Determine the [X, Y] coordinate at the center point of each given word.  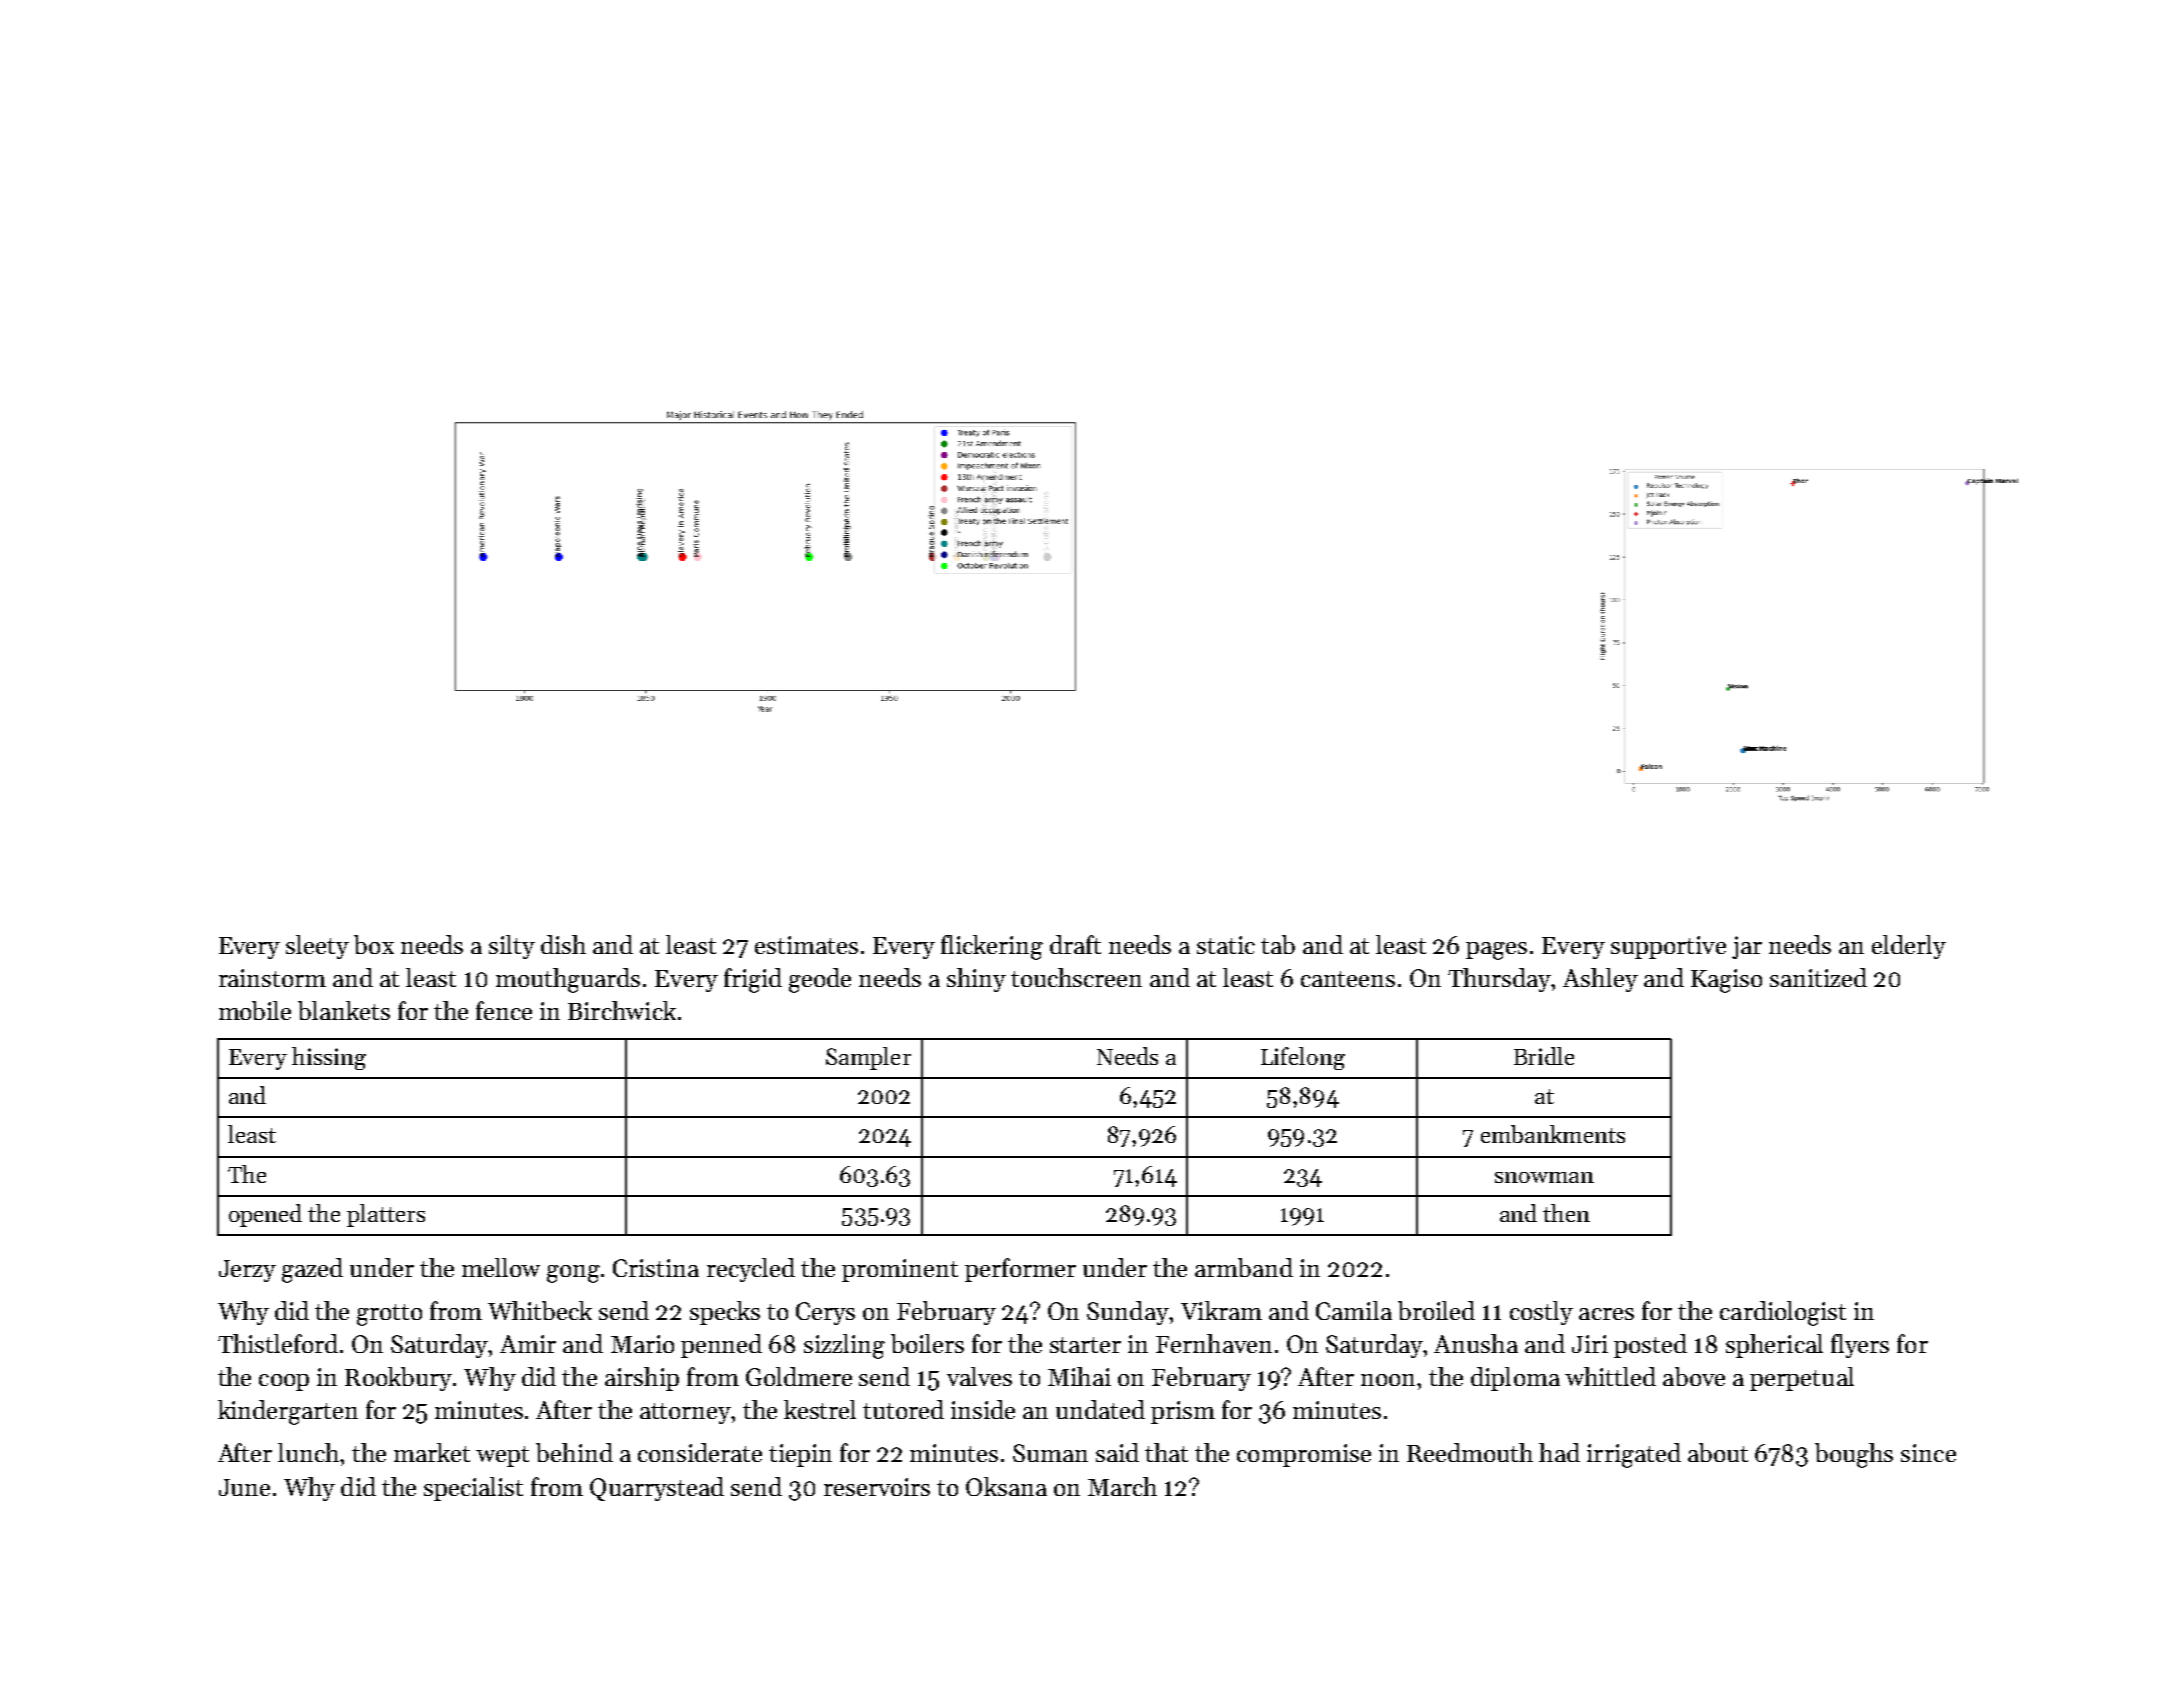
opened [265, 1215]
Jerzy [247, 1271]
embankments [1553, 1134]
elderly [1909, 947]
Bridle [1544, 1056]
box [374, 944]
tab [1278, 944]
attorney [686, 1413]
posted [1650, 1346]
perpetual [1802, 1379]
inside [983, 1409]
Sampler [868, 1058]
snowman [1544, 1177]
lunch [309, 1452]
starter [1085, 1345]
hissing [329, 1058]
